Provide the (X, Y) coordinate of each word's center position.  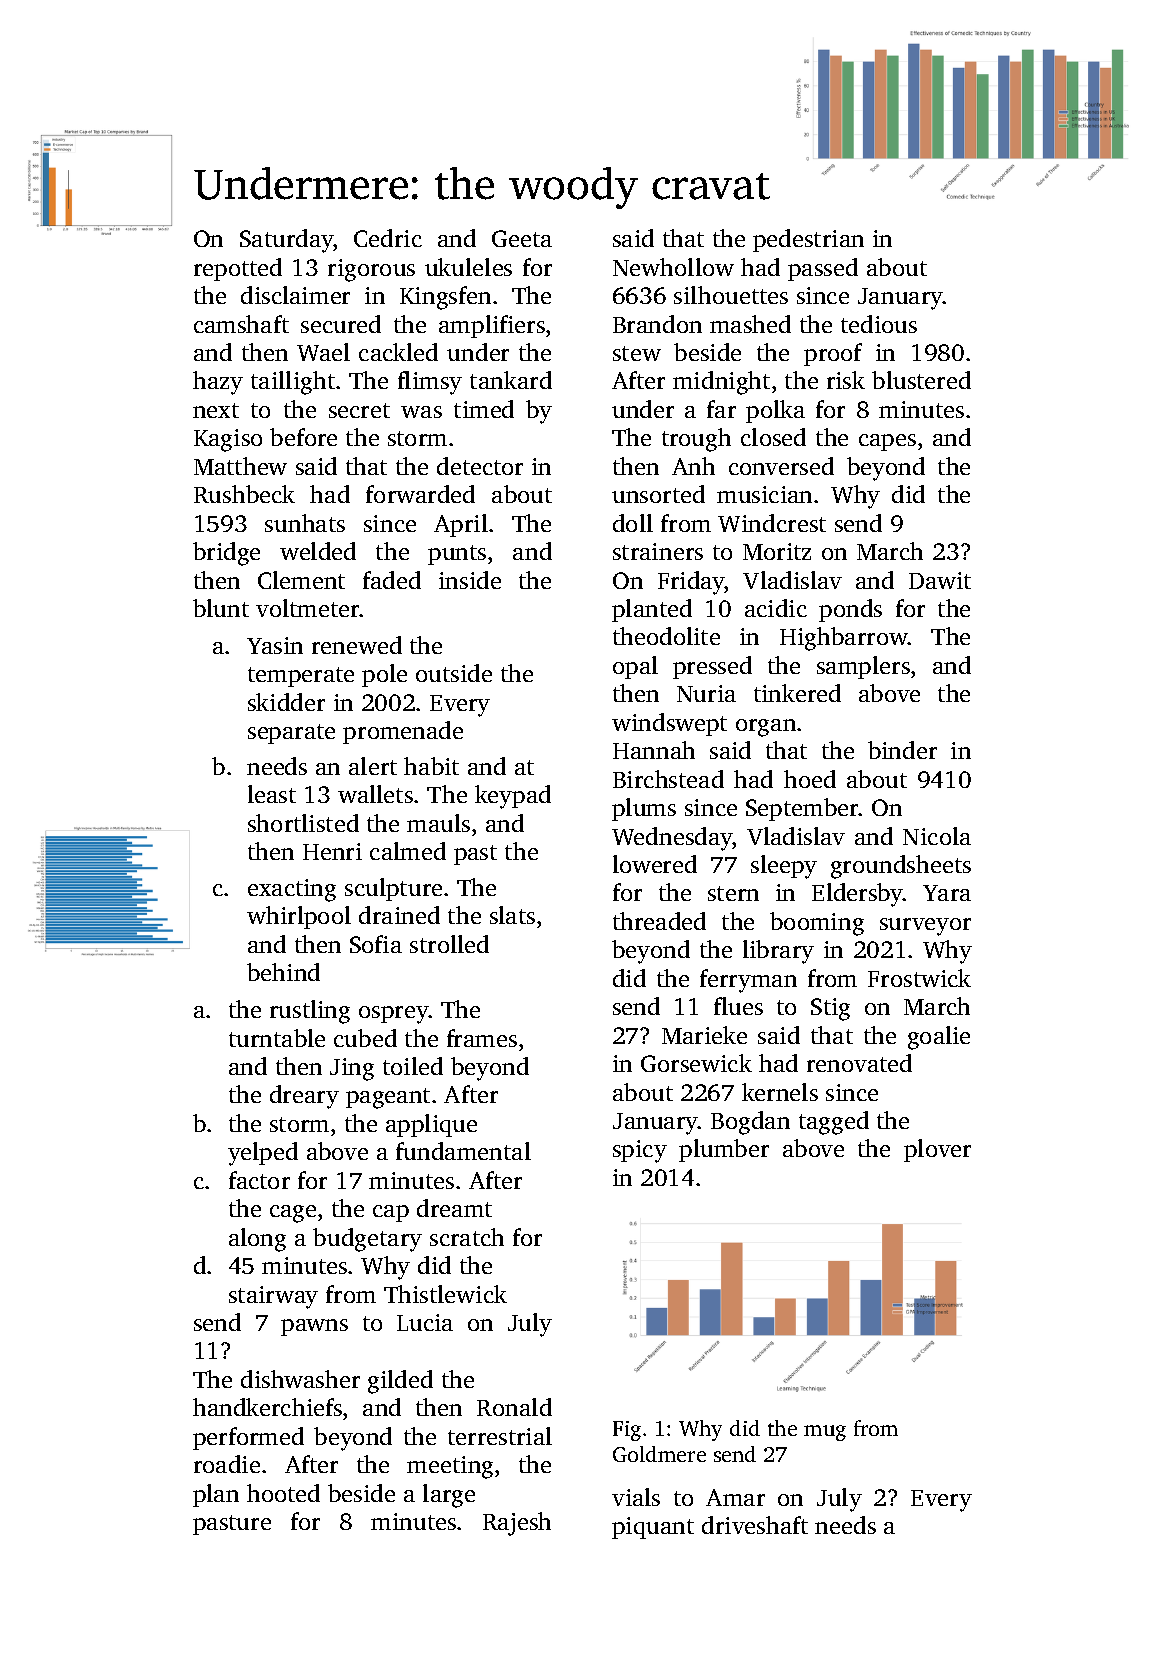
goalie (939, 1038)
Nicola (937, 836)
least (272, 794)
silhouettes (731, 295)
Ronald (514, 1407)
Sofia (376, 944)
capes (887, 442)
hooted (283, 1493)
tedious (879, 324)
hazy (218, 383)
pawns (314, 1327)
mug (825, 1433)
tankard (511, 380)
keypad (513, 797)
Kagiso (228, 440)
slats (512, 915)
